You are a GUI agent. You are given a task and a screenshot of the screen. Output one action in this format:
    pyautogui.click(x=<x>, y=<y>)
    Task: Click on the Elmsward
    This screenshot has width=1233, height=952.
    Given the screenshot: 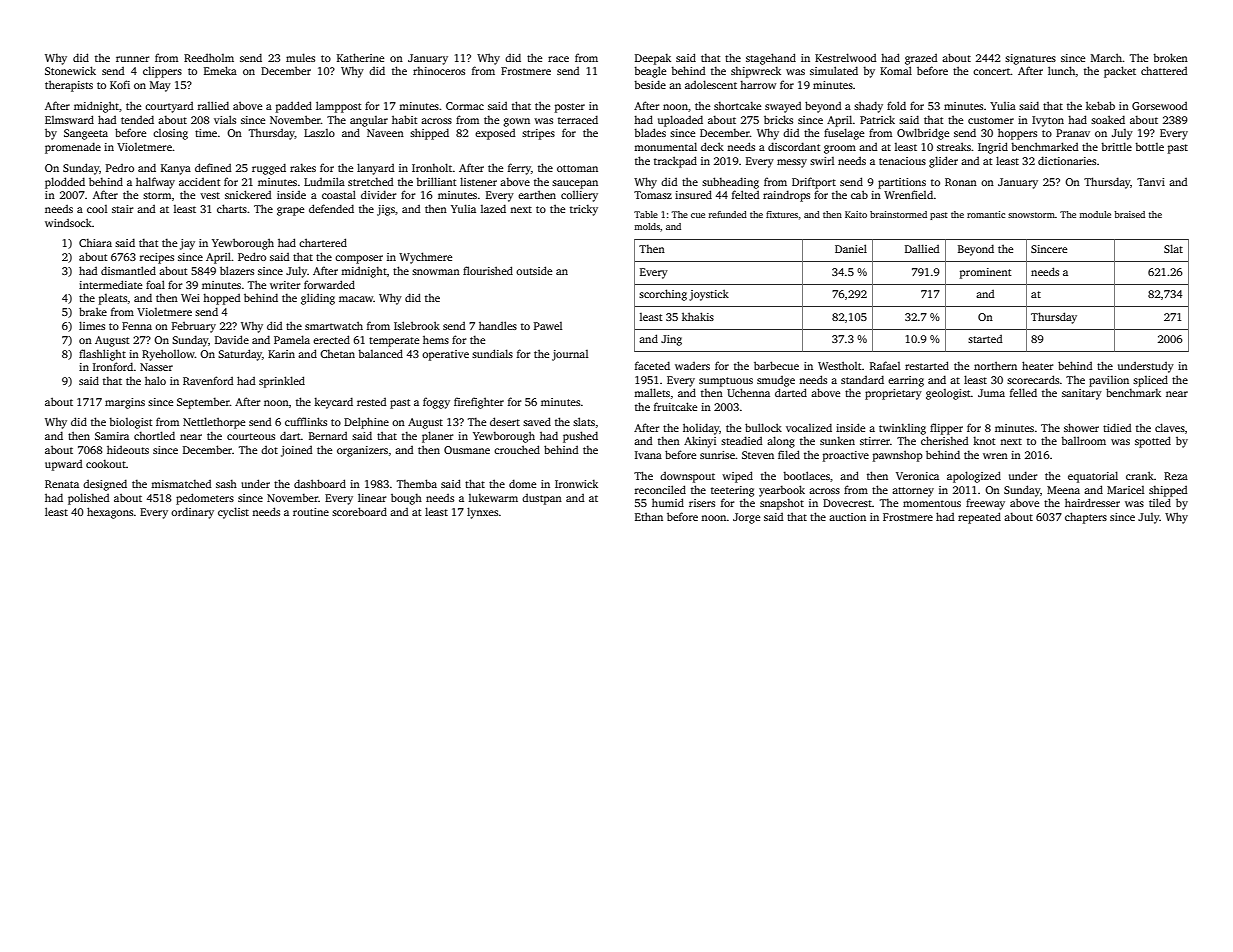 What is the action you would take?
    pyautogui.click(x=69, y=119)
